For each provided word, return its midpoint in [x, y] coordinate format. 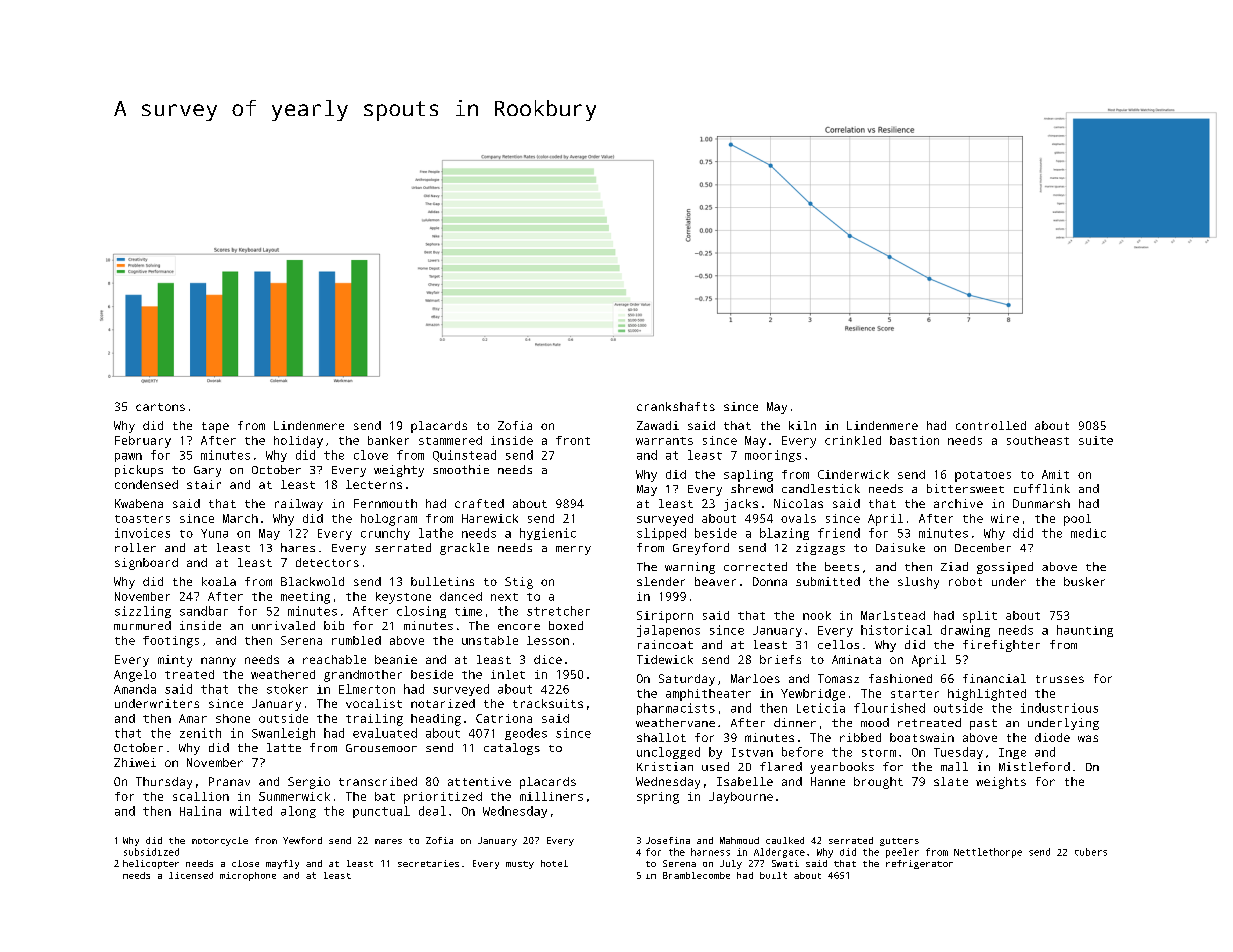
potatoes [983, 476]
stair [204, 484]
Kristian [665, 766]
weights [1001, 783]
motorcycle [220, 841]
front [573, 440]
